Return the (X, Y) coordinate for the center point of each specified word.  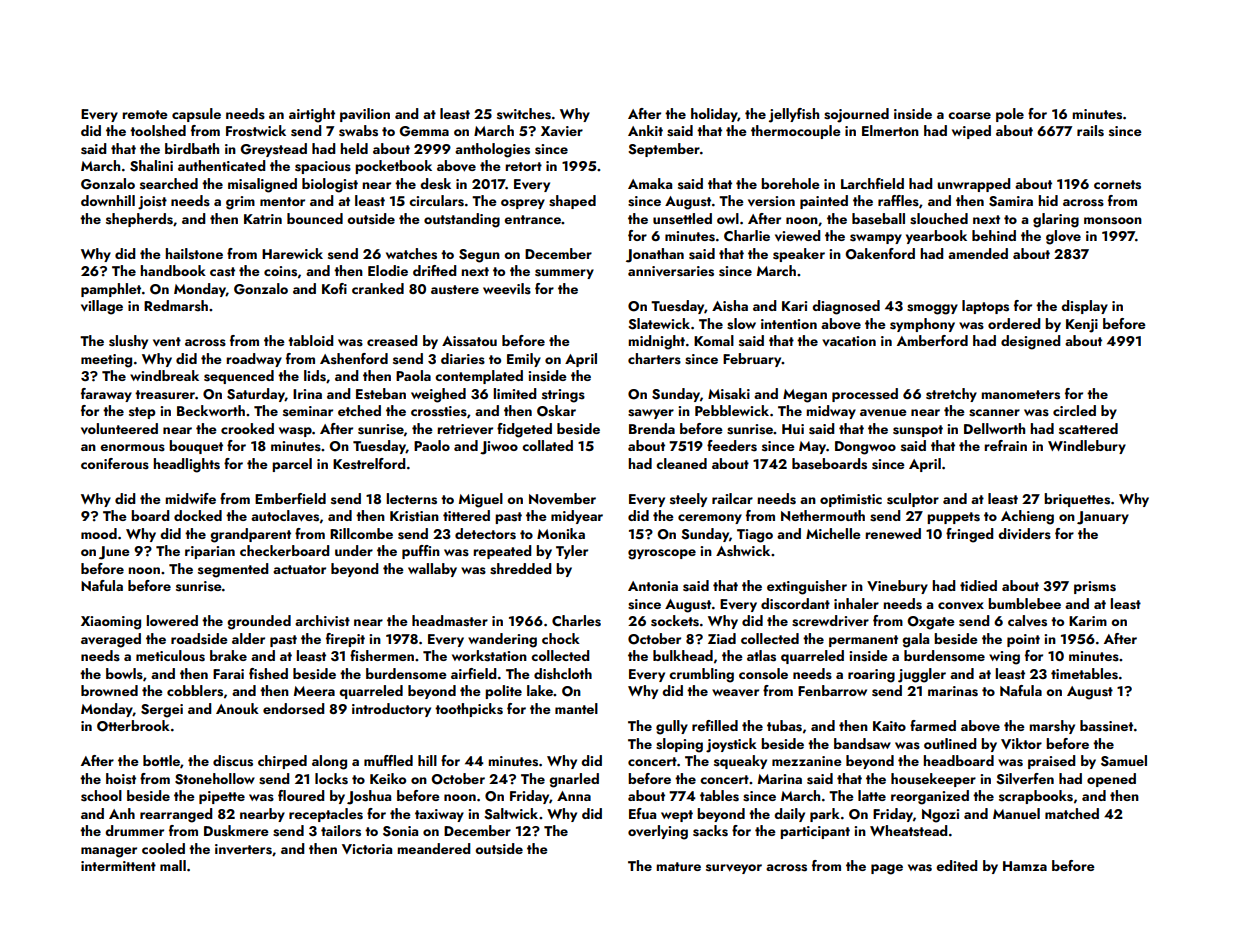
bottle (161, 760)
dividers (1024, 534)
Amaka (650, 183)
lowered (172, 620)
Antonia (653, 586)
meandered (433, 848)
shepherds (139, 220)
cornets (1117, 185)
